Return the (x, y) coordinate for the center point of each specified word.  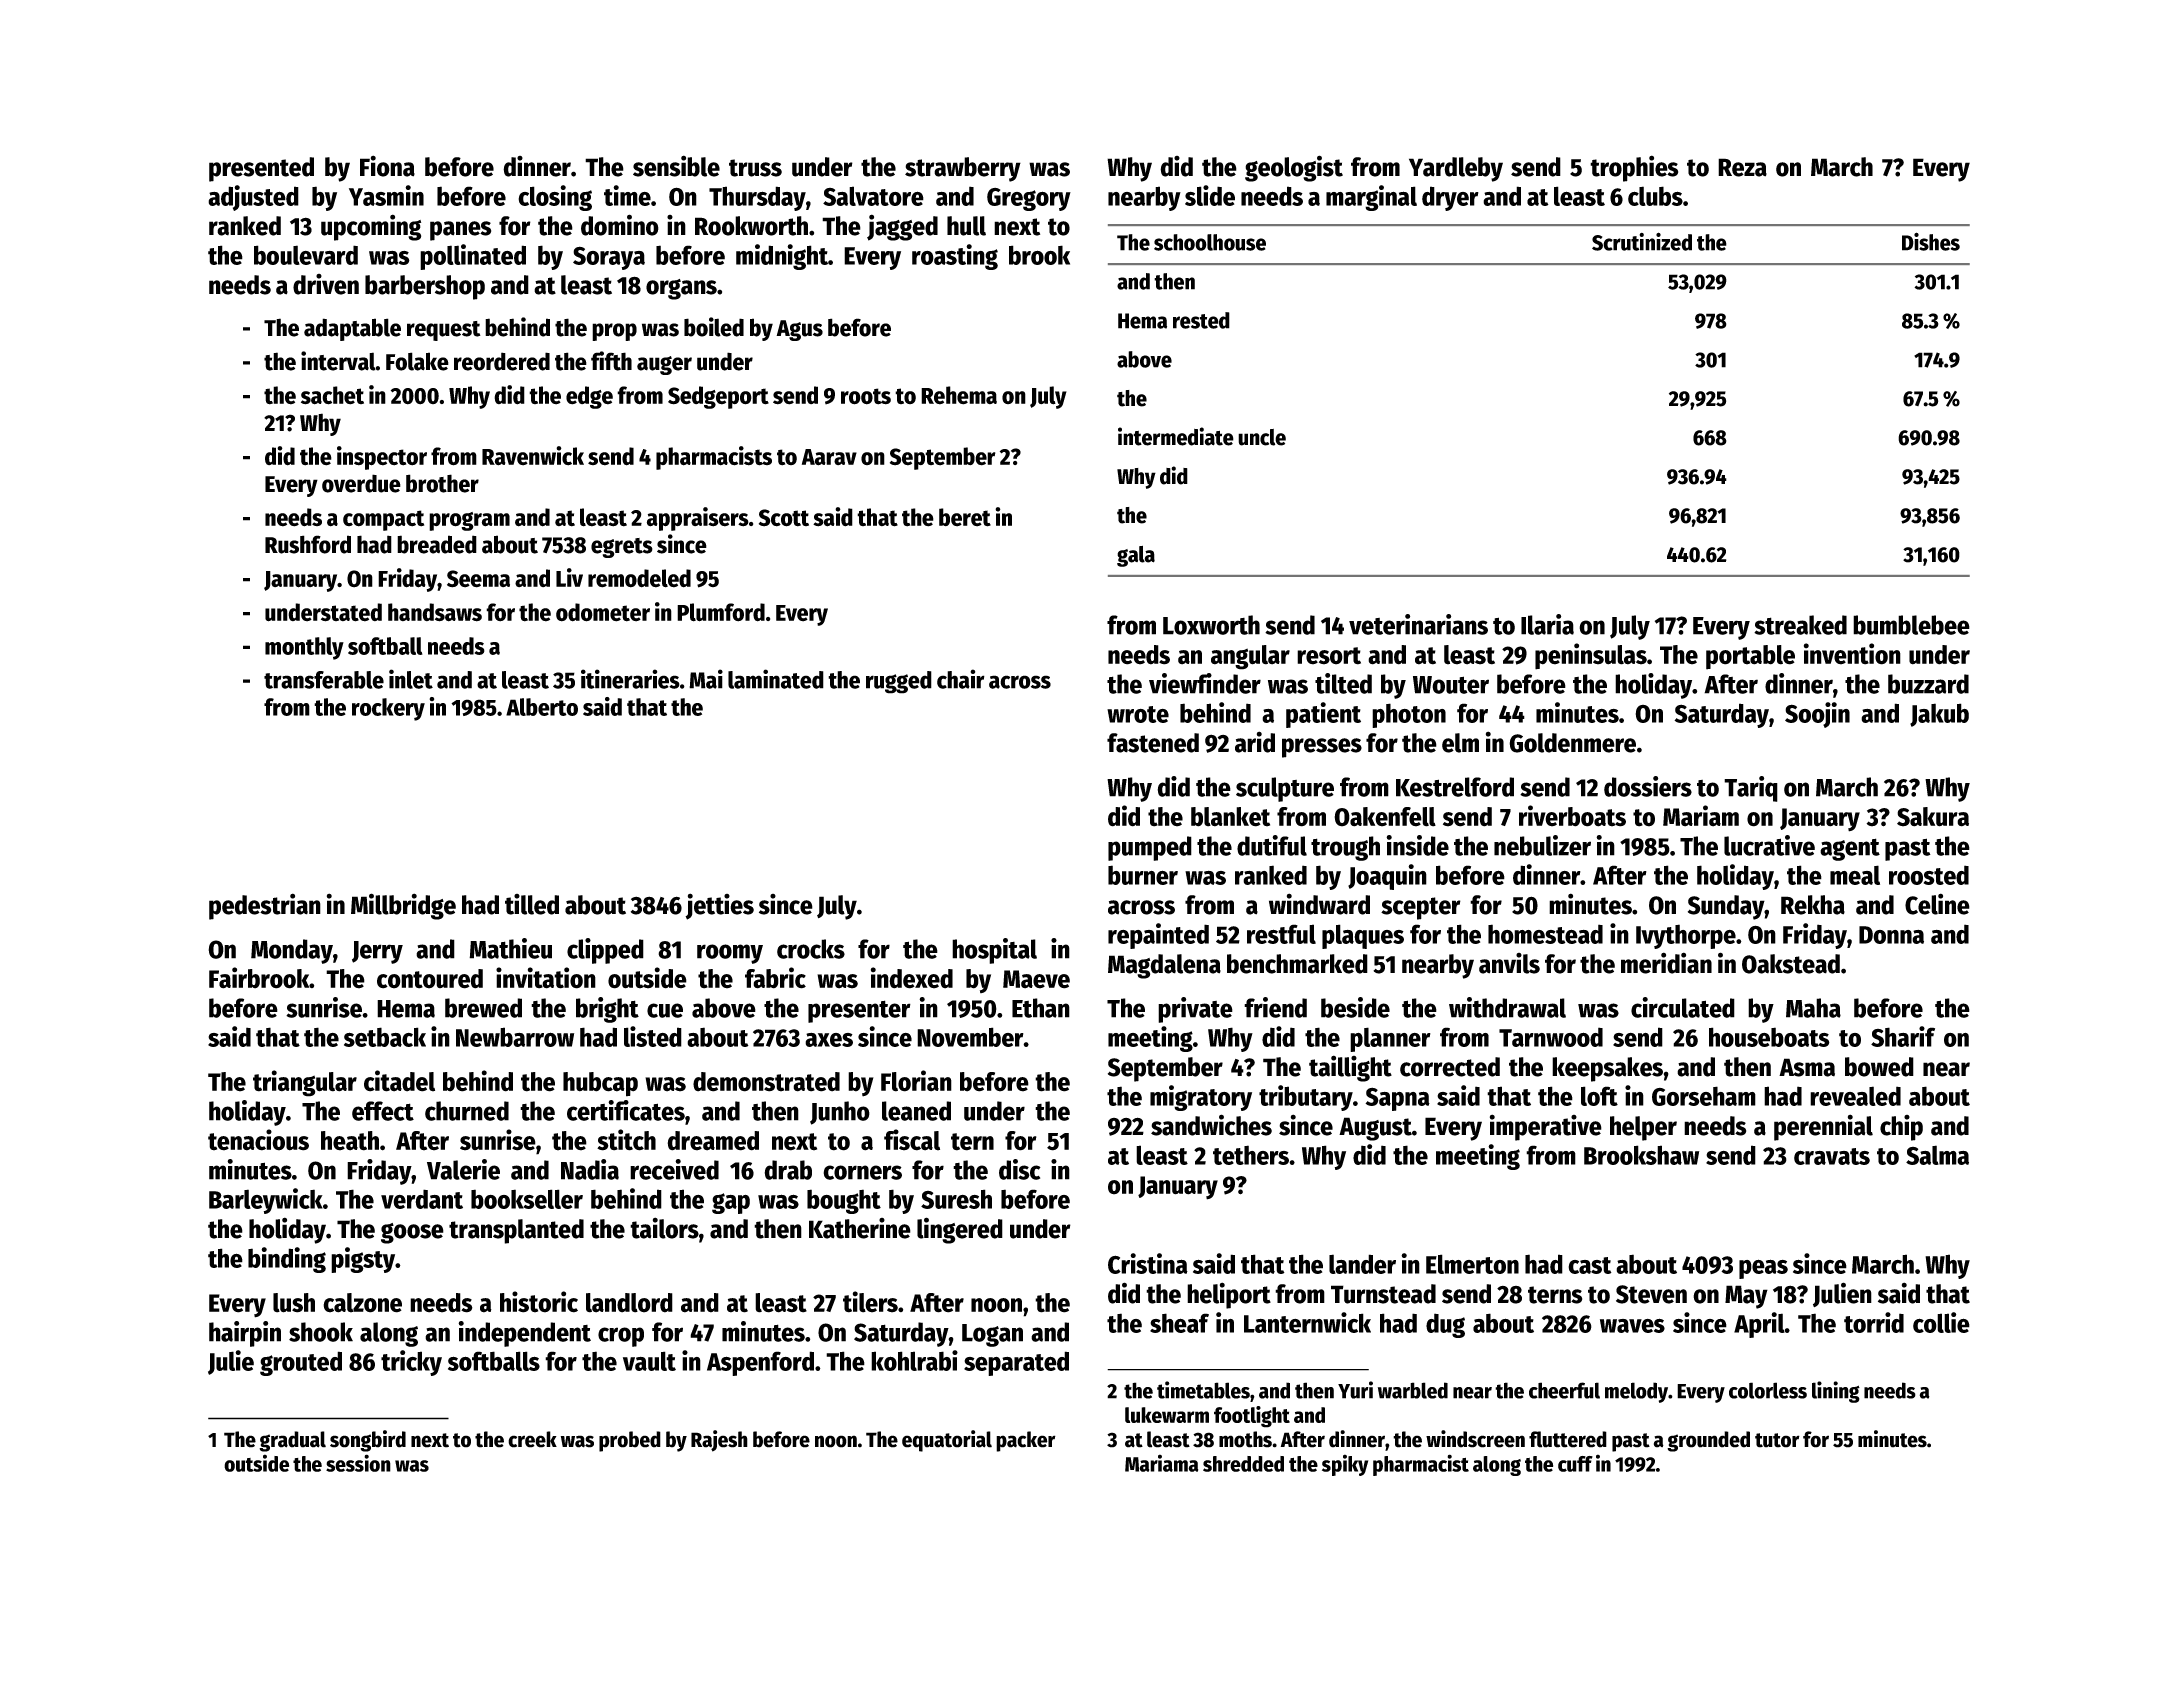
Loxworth (1211, 625)
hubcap (600, 1084)
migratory (1201, 1098)
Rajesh (719, 1441)
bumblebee (1911, 625)
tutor (1777, 1440)
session (358, 1463)
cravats (1832, 1156)
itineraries (630, 679)
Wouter (1451, 685)
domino (620, 225)
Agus (799, 330)
